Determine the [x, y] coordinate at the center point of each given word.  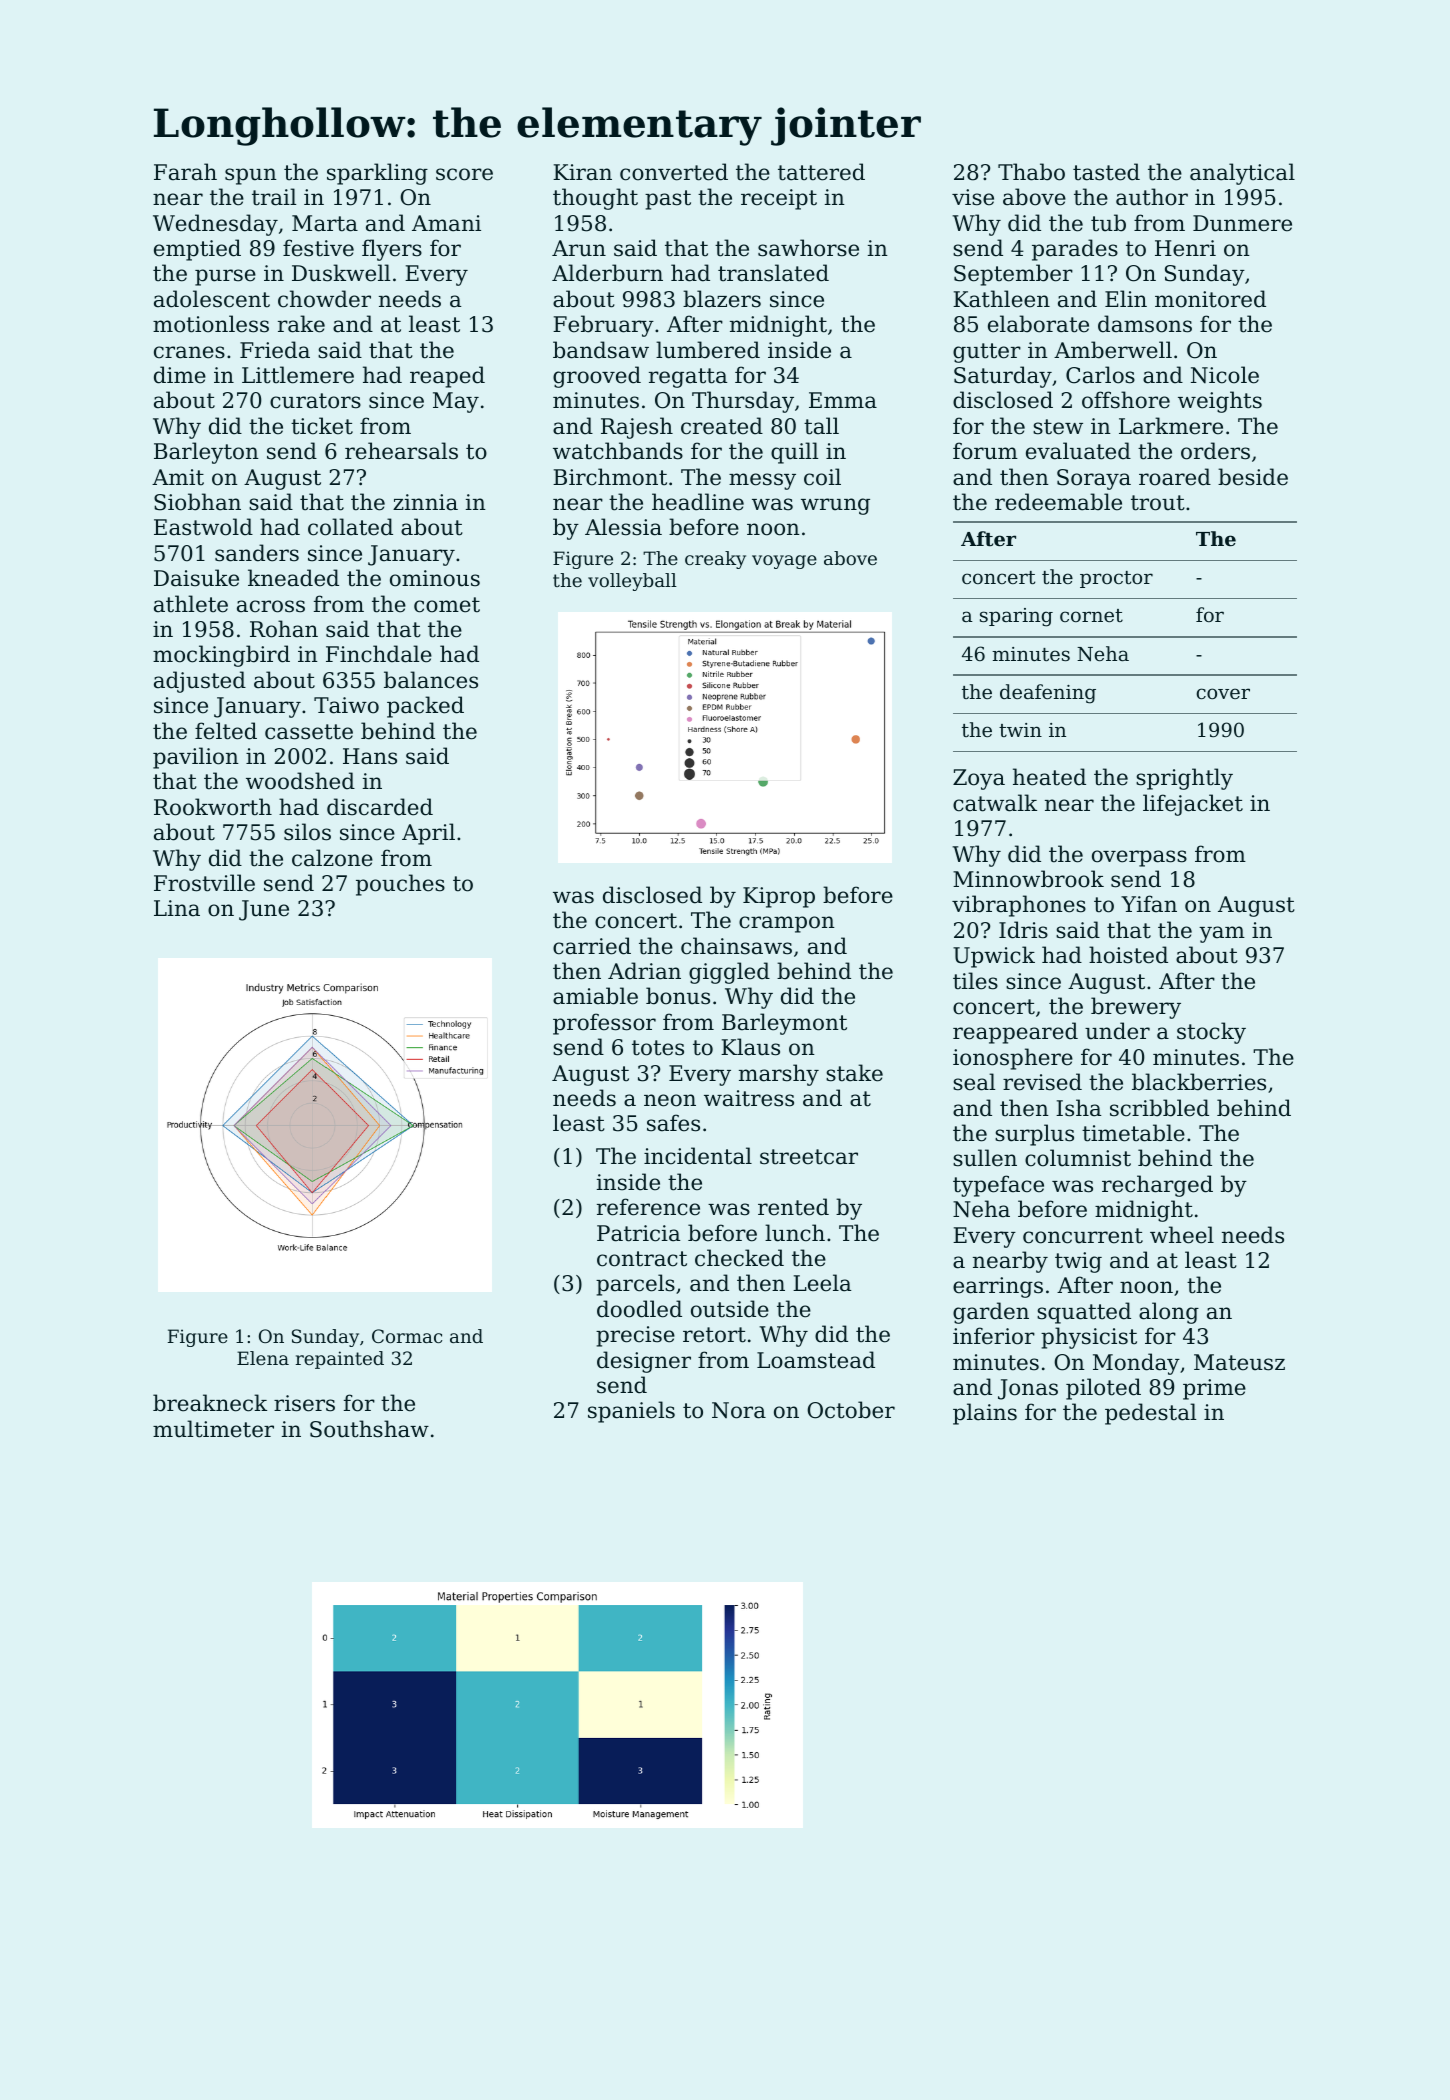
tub [1108, 223]
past [668, 200]
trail [274, 197]
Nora [739, 1410]
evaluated [1078, 451]
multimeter [213, 1429]
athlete [191, 604]
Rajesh [637, 428]
